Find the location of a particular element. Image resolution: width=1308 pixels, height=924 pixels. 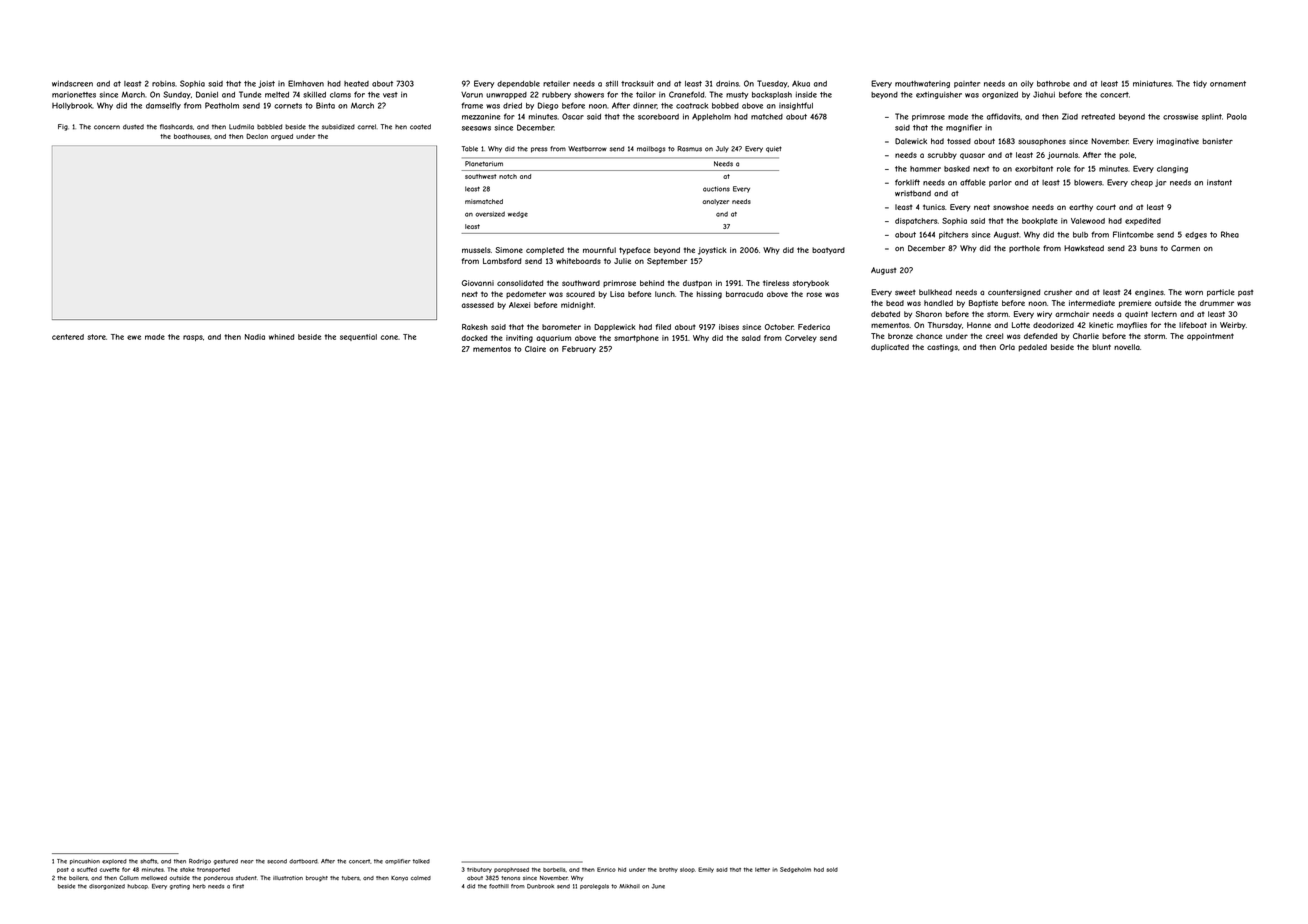

appointment is located at coordinates (1210, 337).
